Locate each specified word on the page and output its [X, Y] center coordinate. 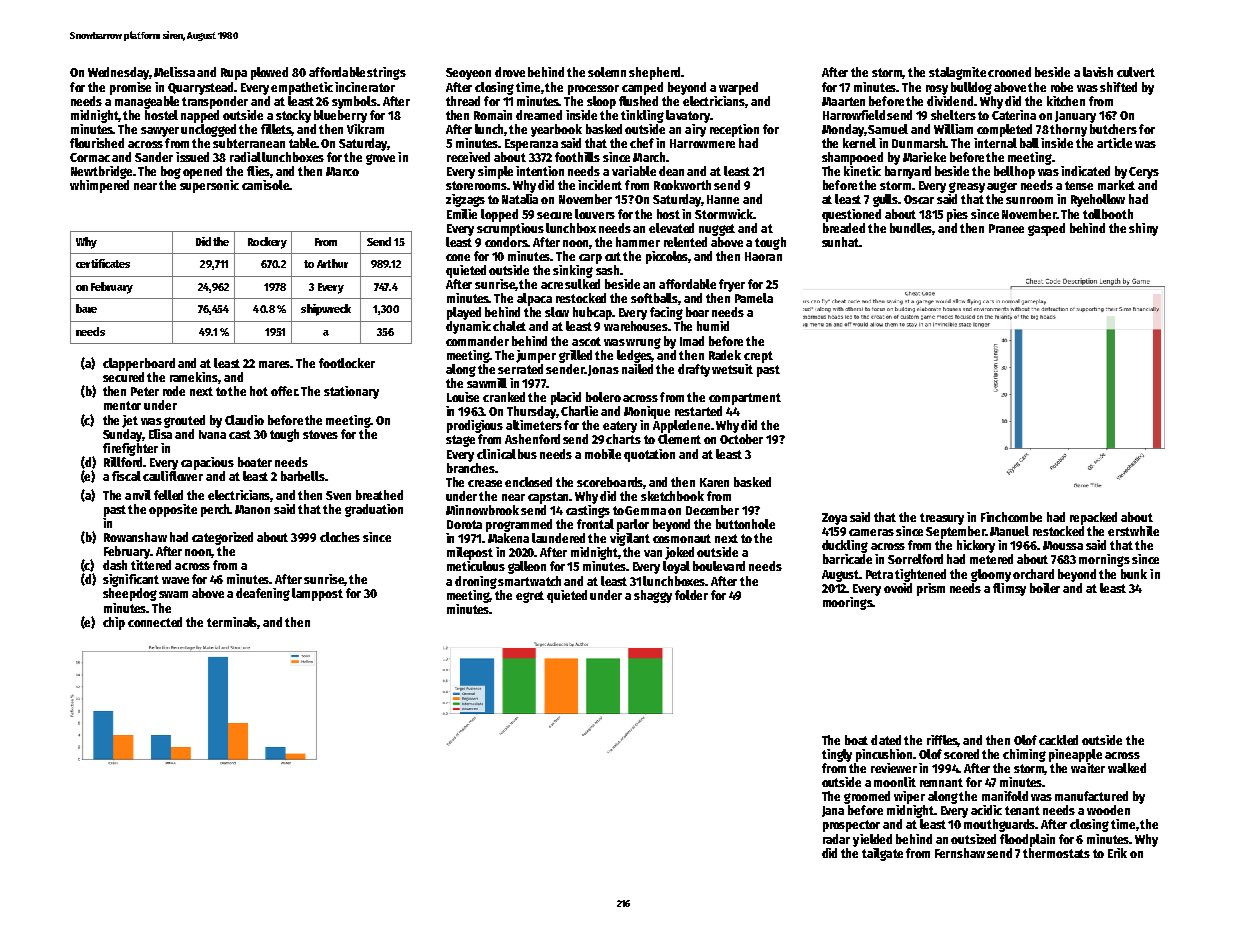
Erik [1117, 853]
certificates [103, 263]
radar [836, 839]
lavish [1098, 72]
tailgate [882, 854]
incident [600, 185]
